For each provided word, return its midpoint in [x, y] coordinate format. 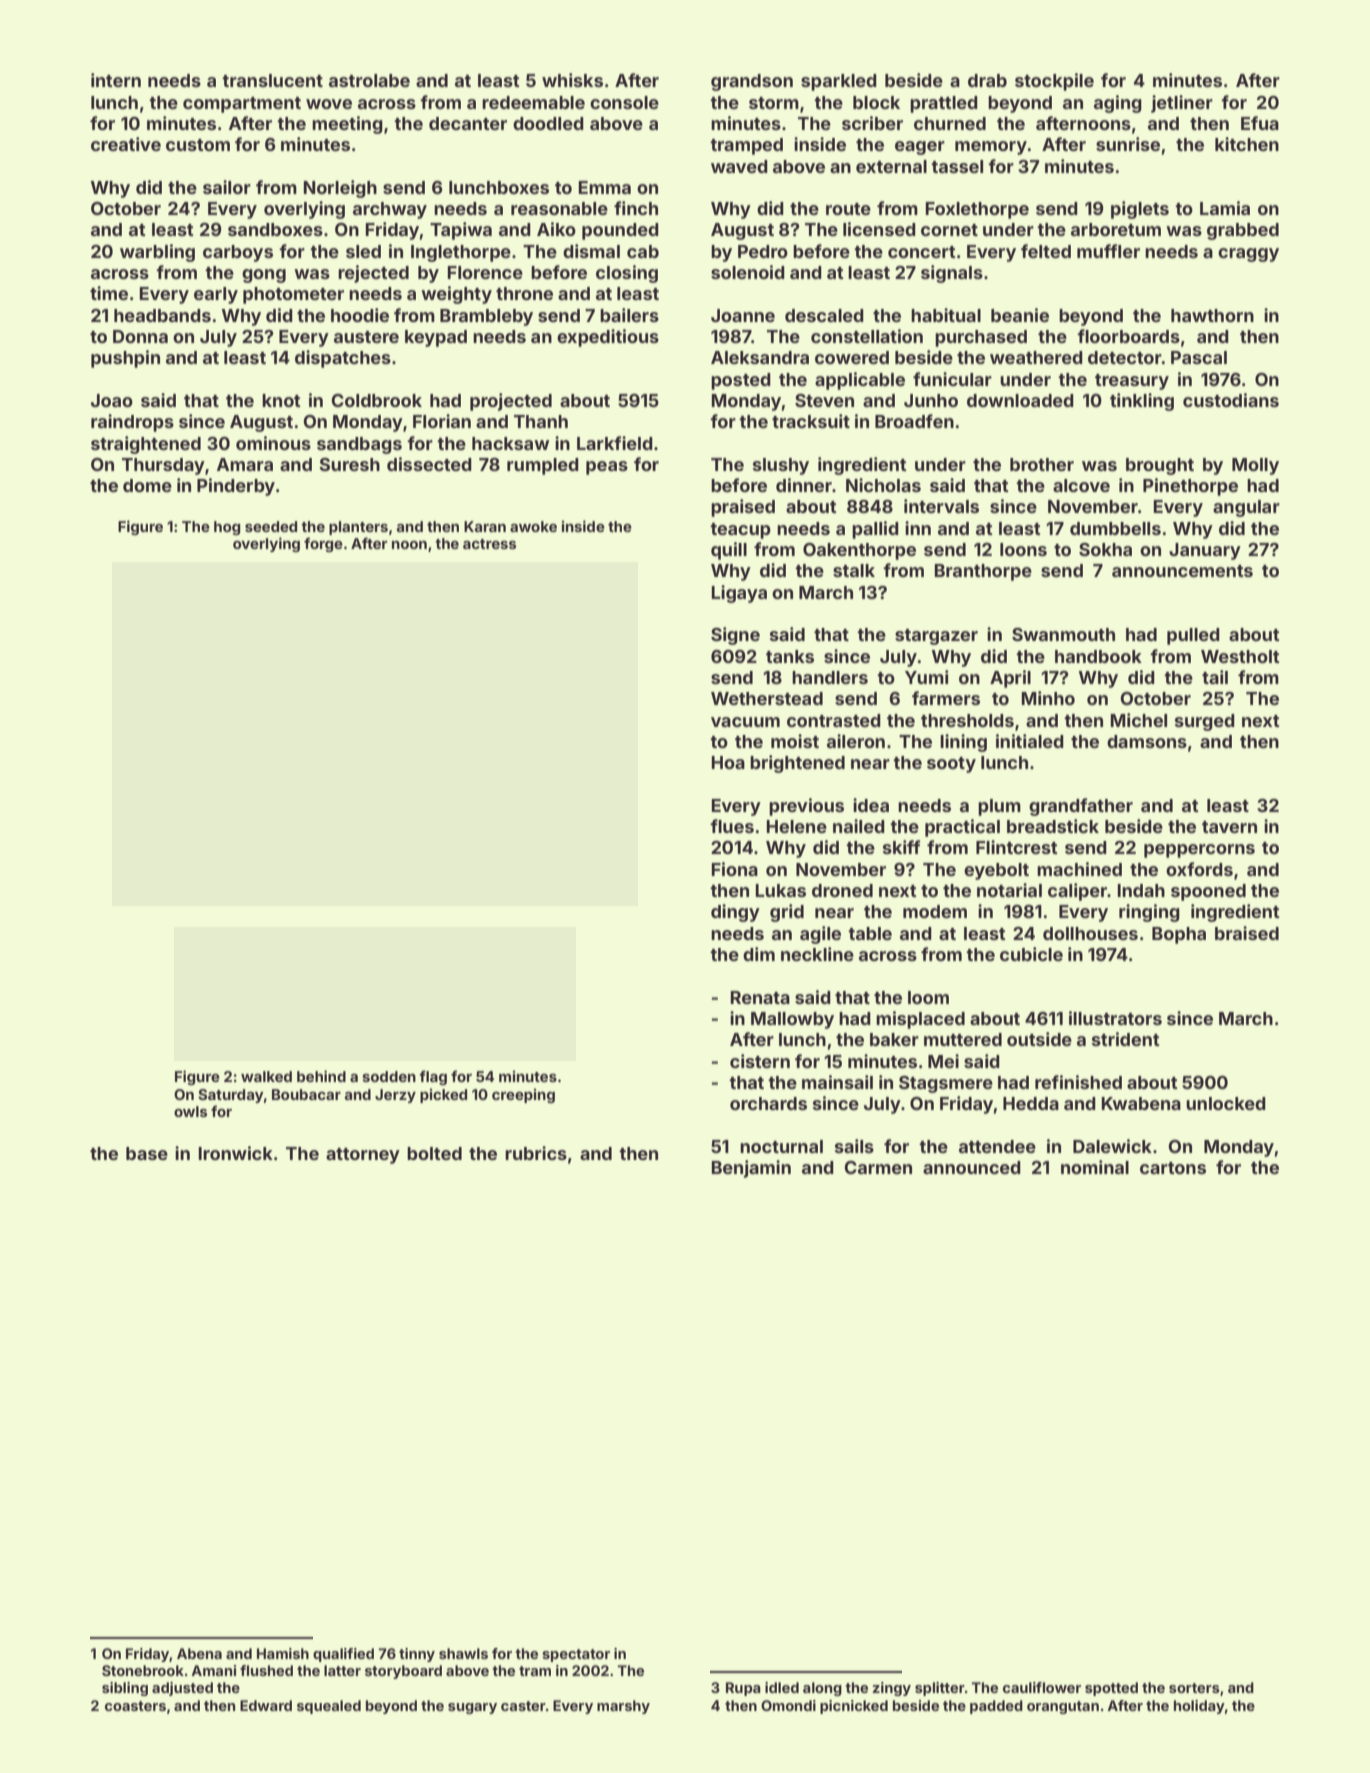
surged [1205, 722]
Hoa [728, 762]
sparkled [839, 82]
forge [323, 544]
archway [390, 210]
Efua [1260, 123]
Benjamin [751, 1169]
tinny [417, 1655]
